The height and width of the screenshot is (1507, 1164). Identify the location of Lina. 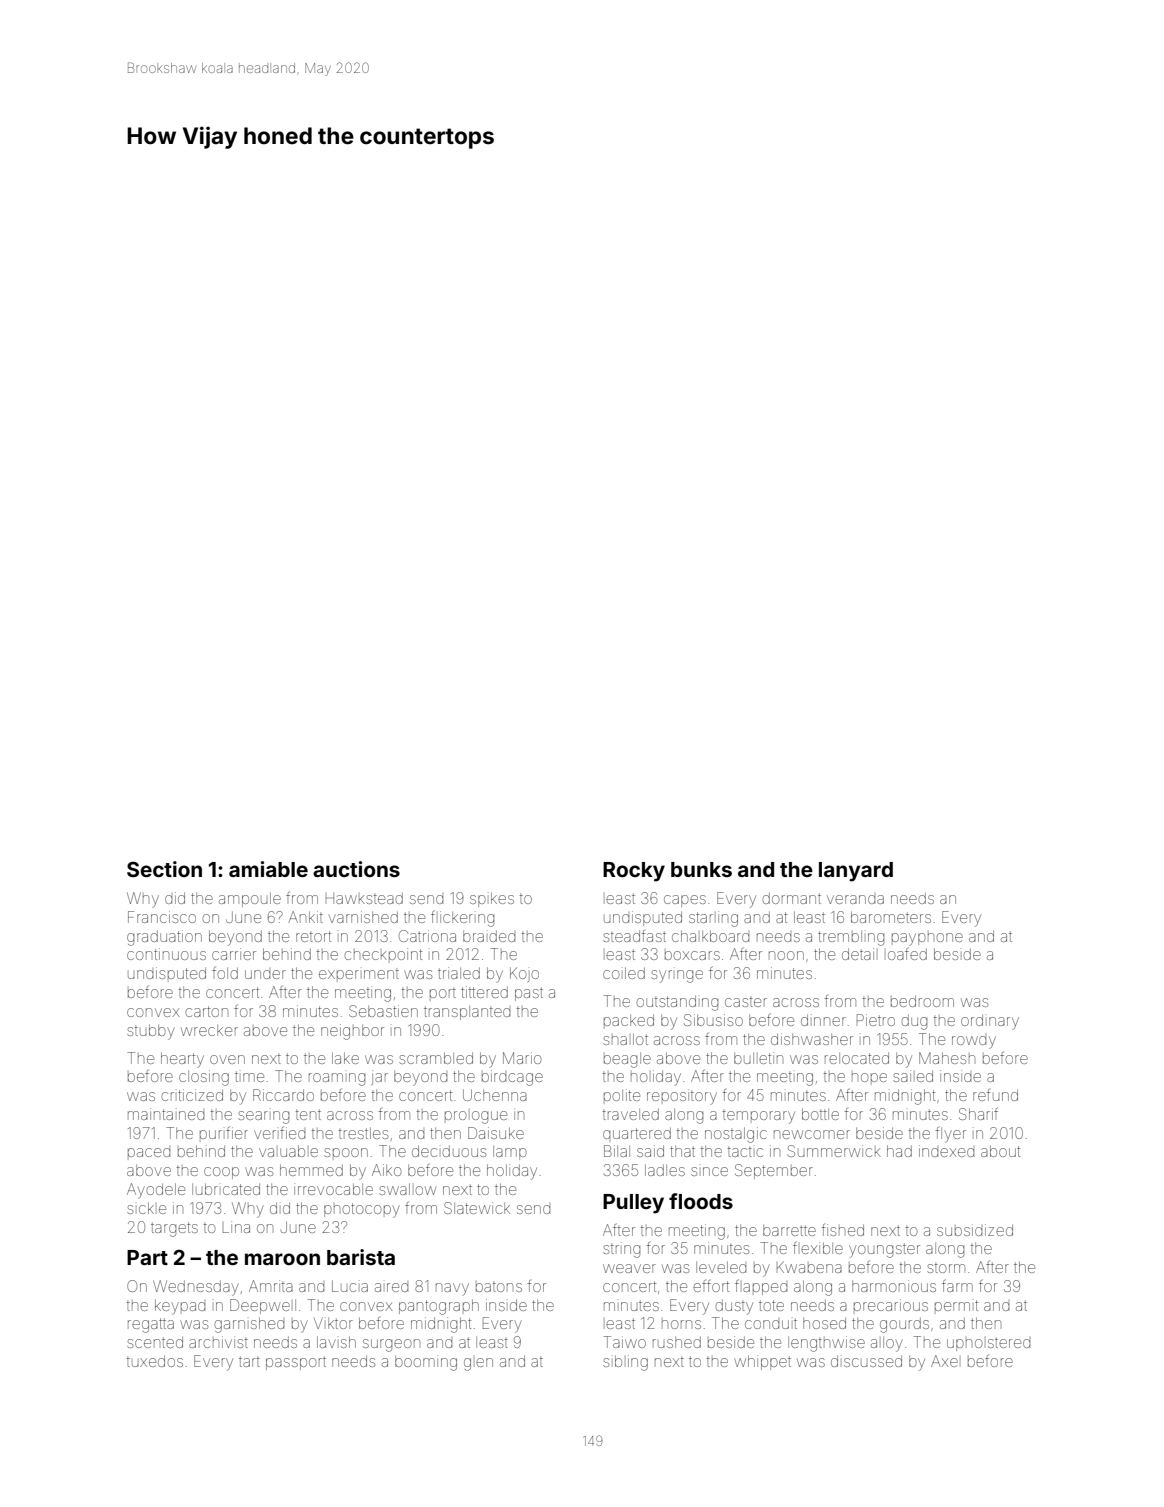
(236, 1227).
